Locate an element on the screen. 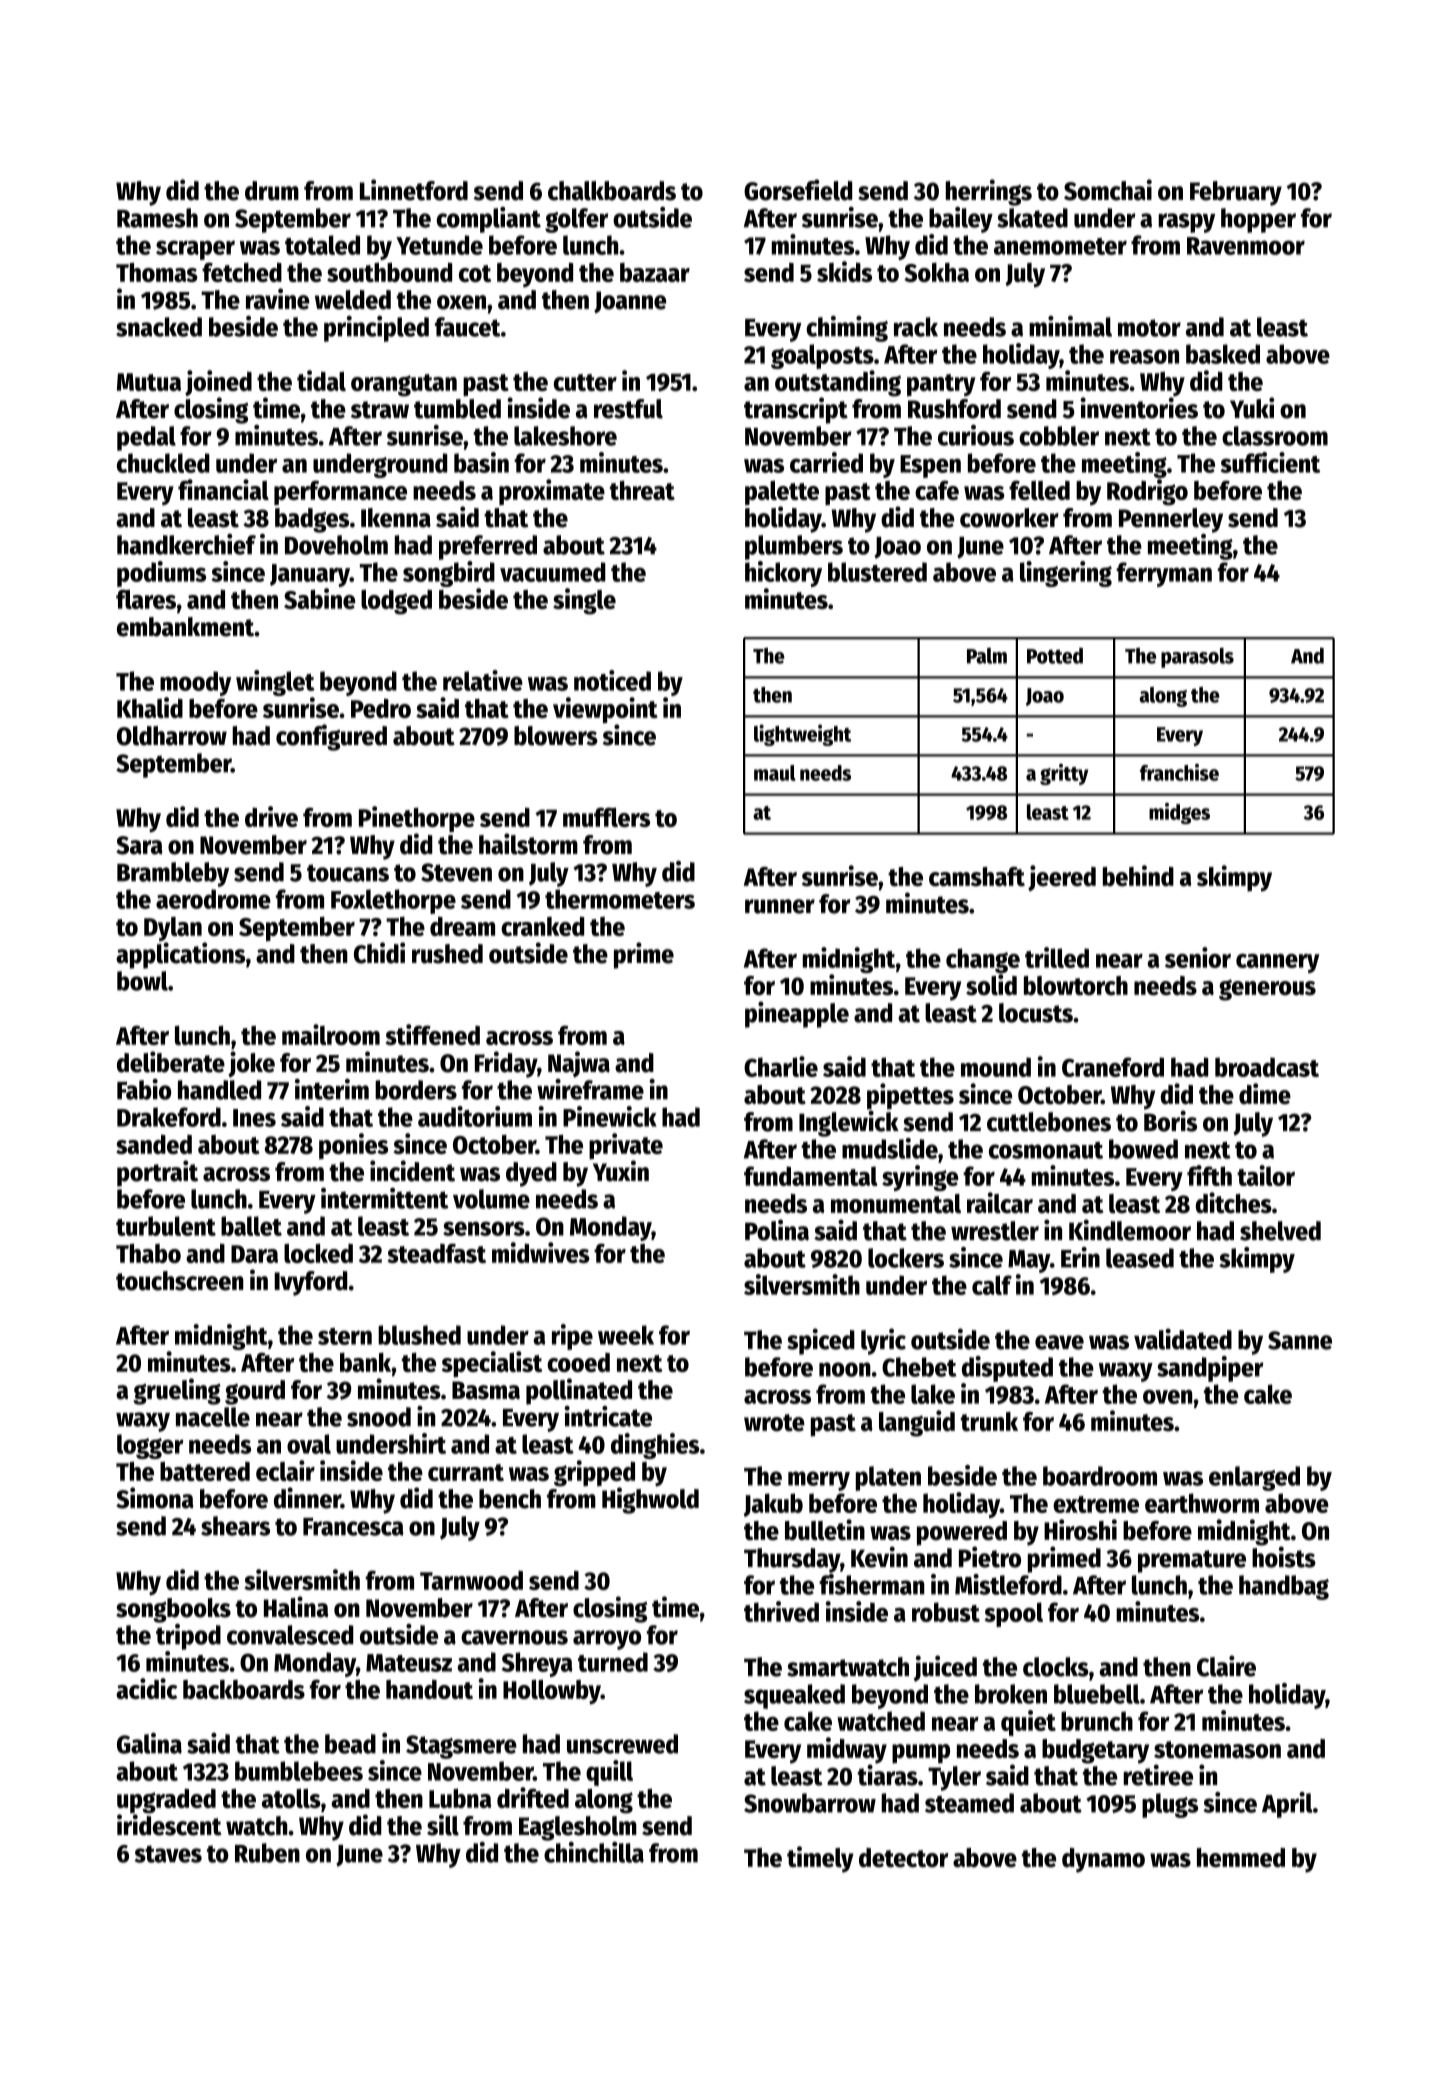 Image resolution: width=1450 pixels, height=2100 pixels. ferryman is located at coordinates (1164, 574).
